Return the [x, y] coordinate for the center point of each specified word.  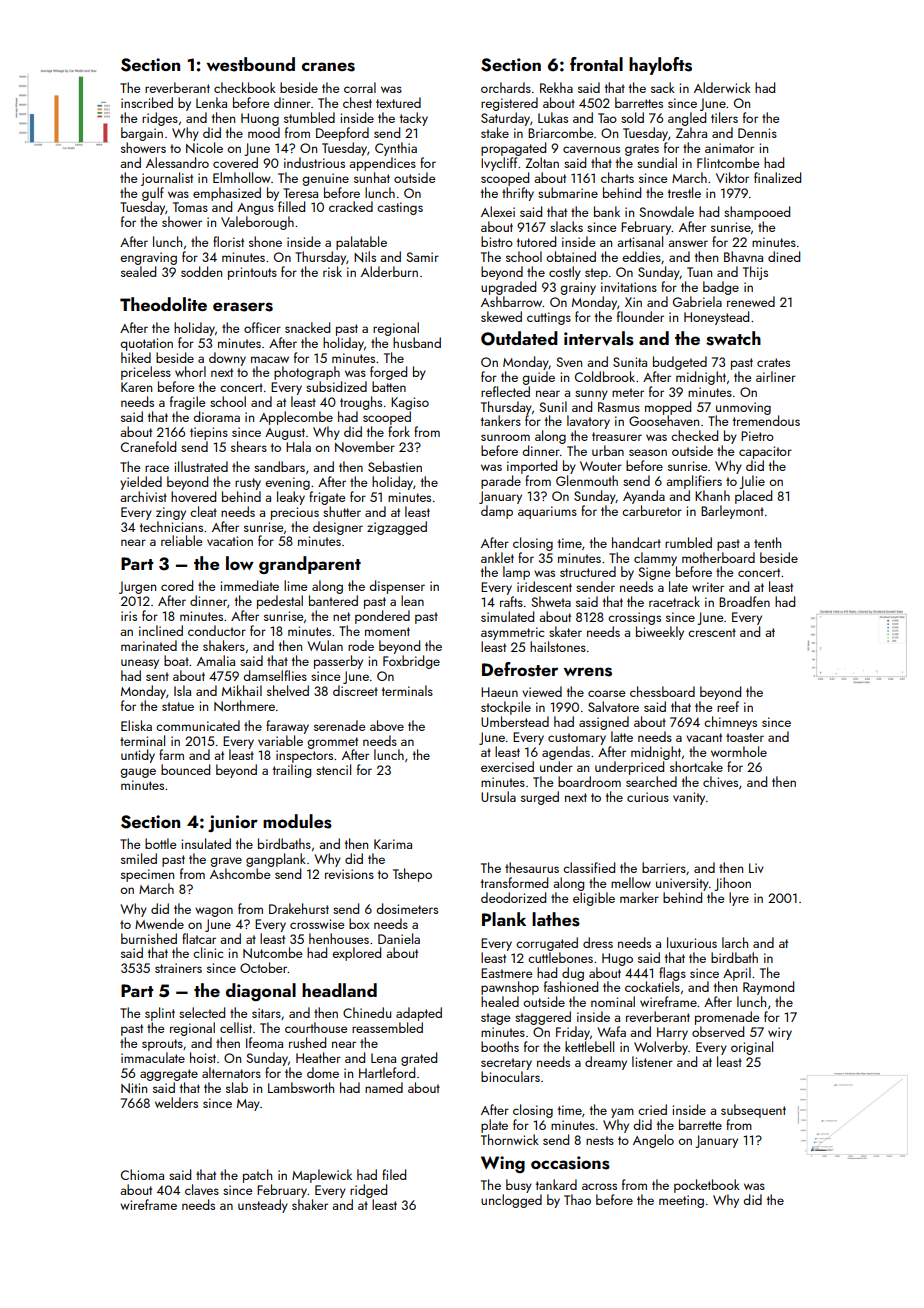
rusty [248, 484]
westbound [250, 64]
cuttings [549, 318]
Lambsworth [301, 1087]
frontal [596, 64]
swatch [733, 338]
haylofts [660, 66]
